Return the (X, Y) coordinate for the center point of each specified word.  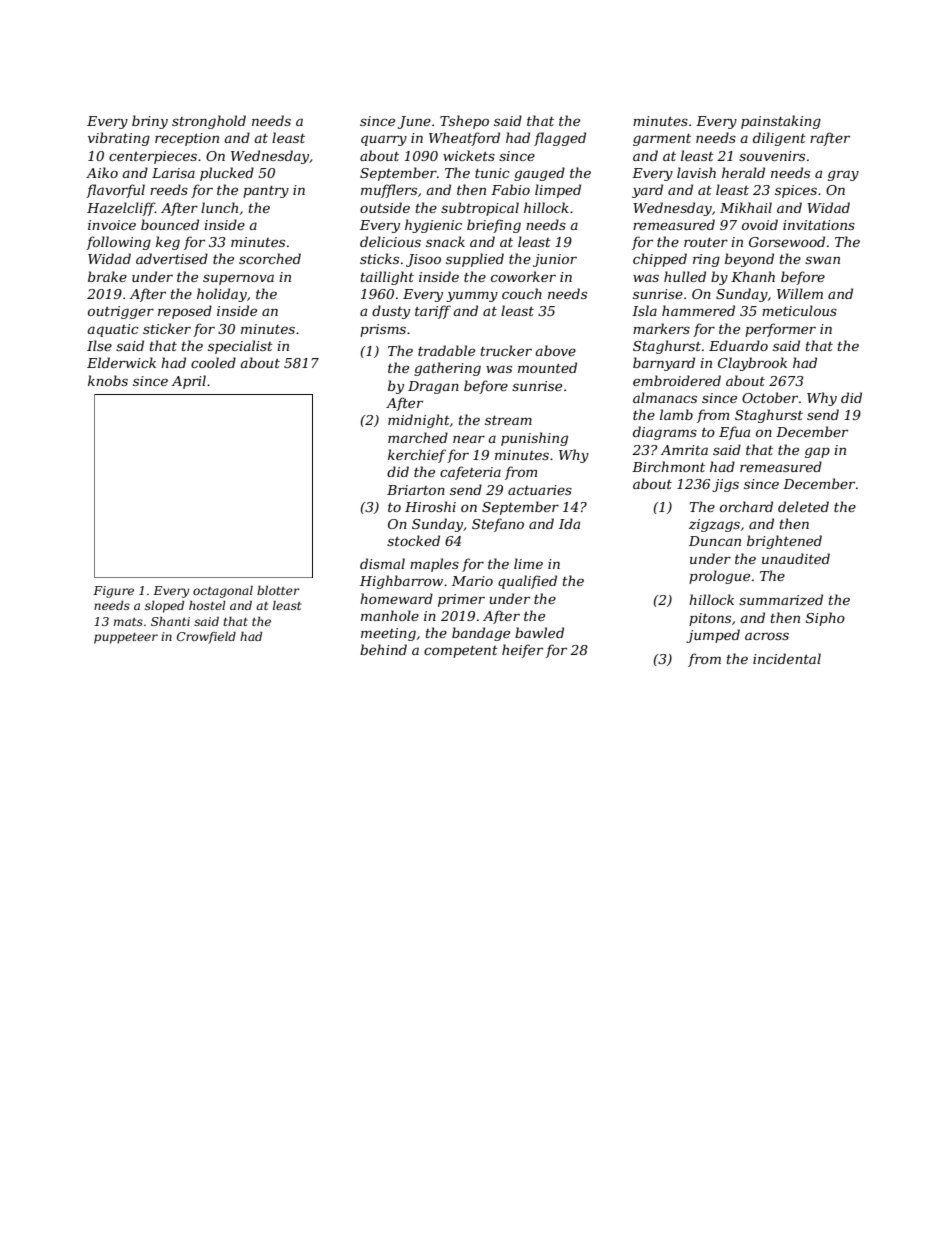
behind (383, 649)
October (770, 397)
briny (150, 122)
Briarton (416, 490)
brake (107, 276)
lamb (676, 414)
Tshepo (464, 122)
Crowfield (206, 638)
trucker (506, 350)
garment (662, 140)
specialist (240, 347)
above (555, 350)
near (469, 439)
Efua (734, 433)
